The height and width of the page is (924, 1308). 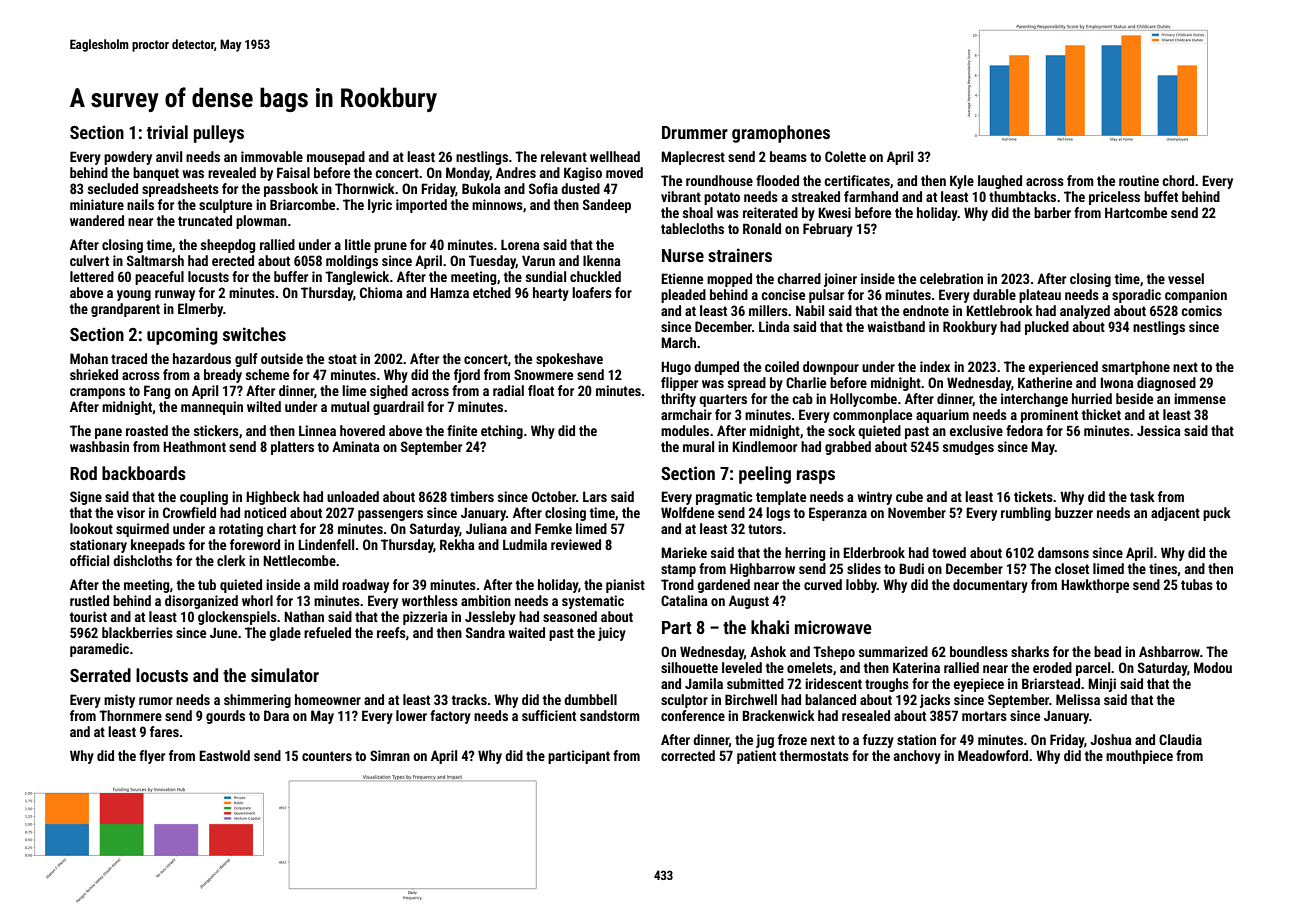 What do you see at coordinates (130, 715) in the page?
I see `Thornmere` at bounding box center [130, 715].
